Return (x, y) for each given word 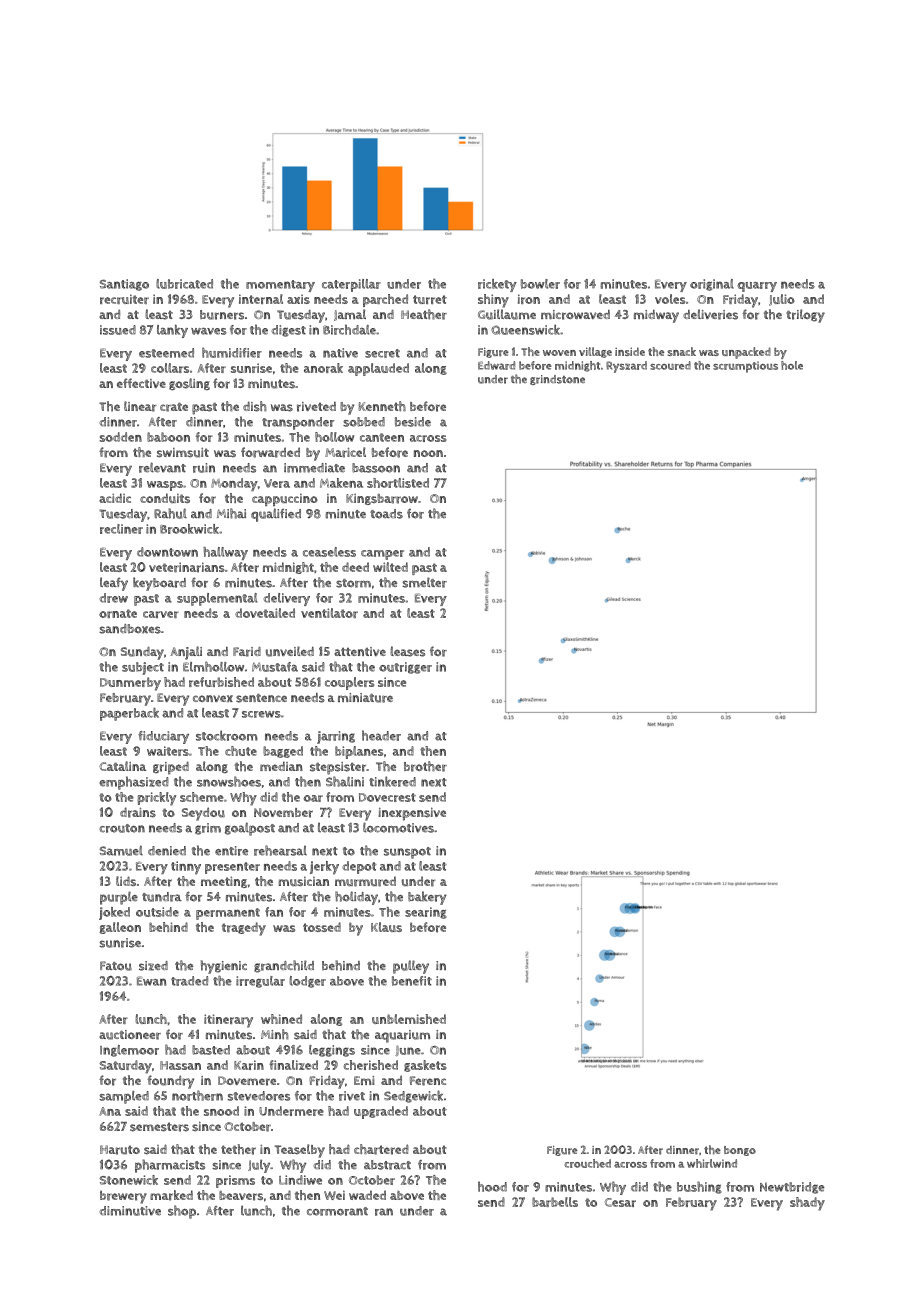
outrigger (405, 668)
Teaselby (299, 1151)
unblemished (409, 1019)
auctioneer (130, 1035)
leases (407, 651)
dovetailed (265, 613)
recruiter (124, 299)
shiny (493, 301)
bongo (740, 1151)
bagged (283, 752)
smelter (424, 582)
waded (367, 1195)
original (712, 285)
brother (425, 766)
